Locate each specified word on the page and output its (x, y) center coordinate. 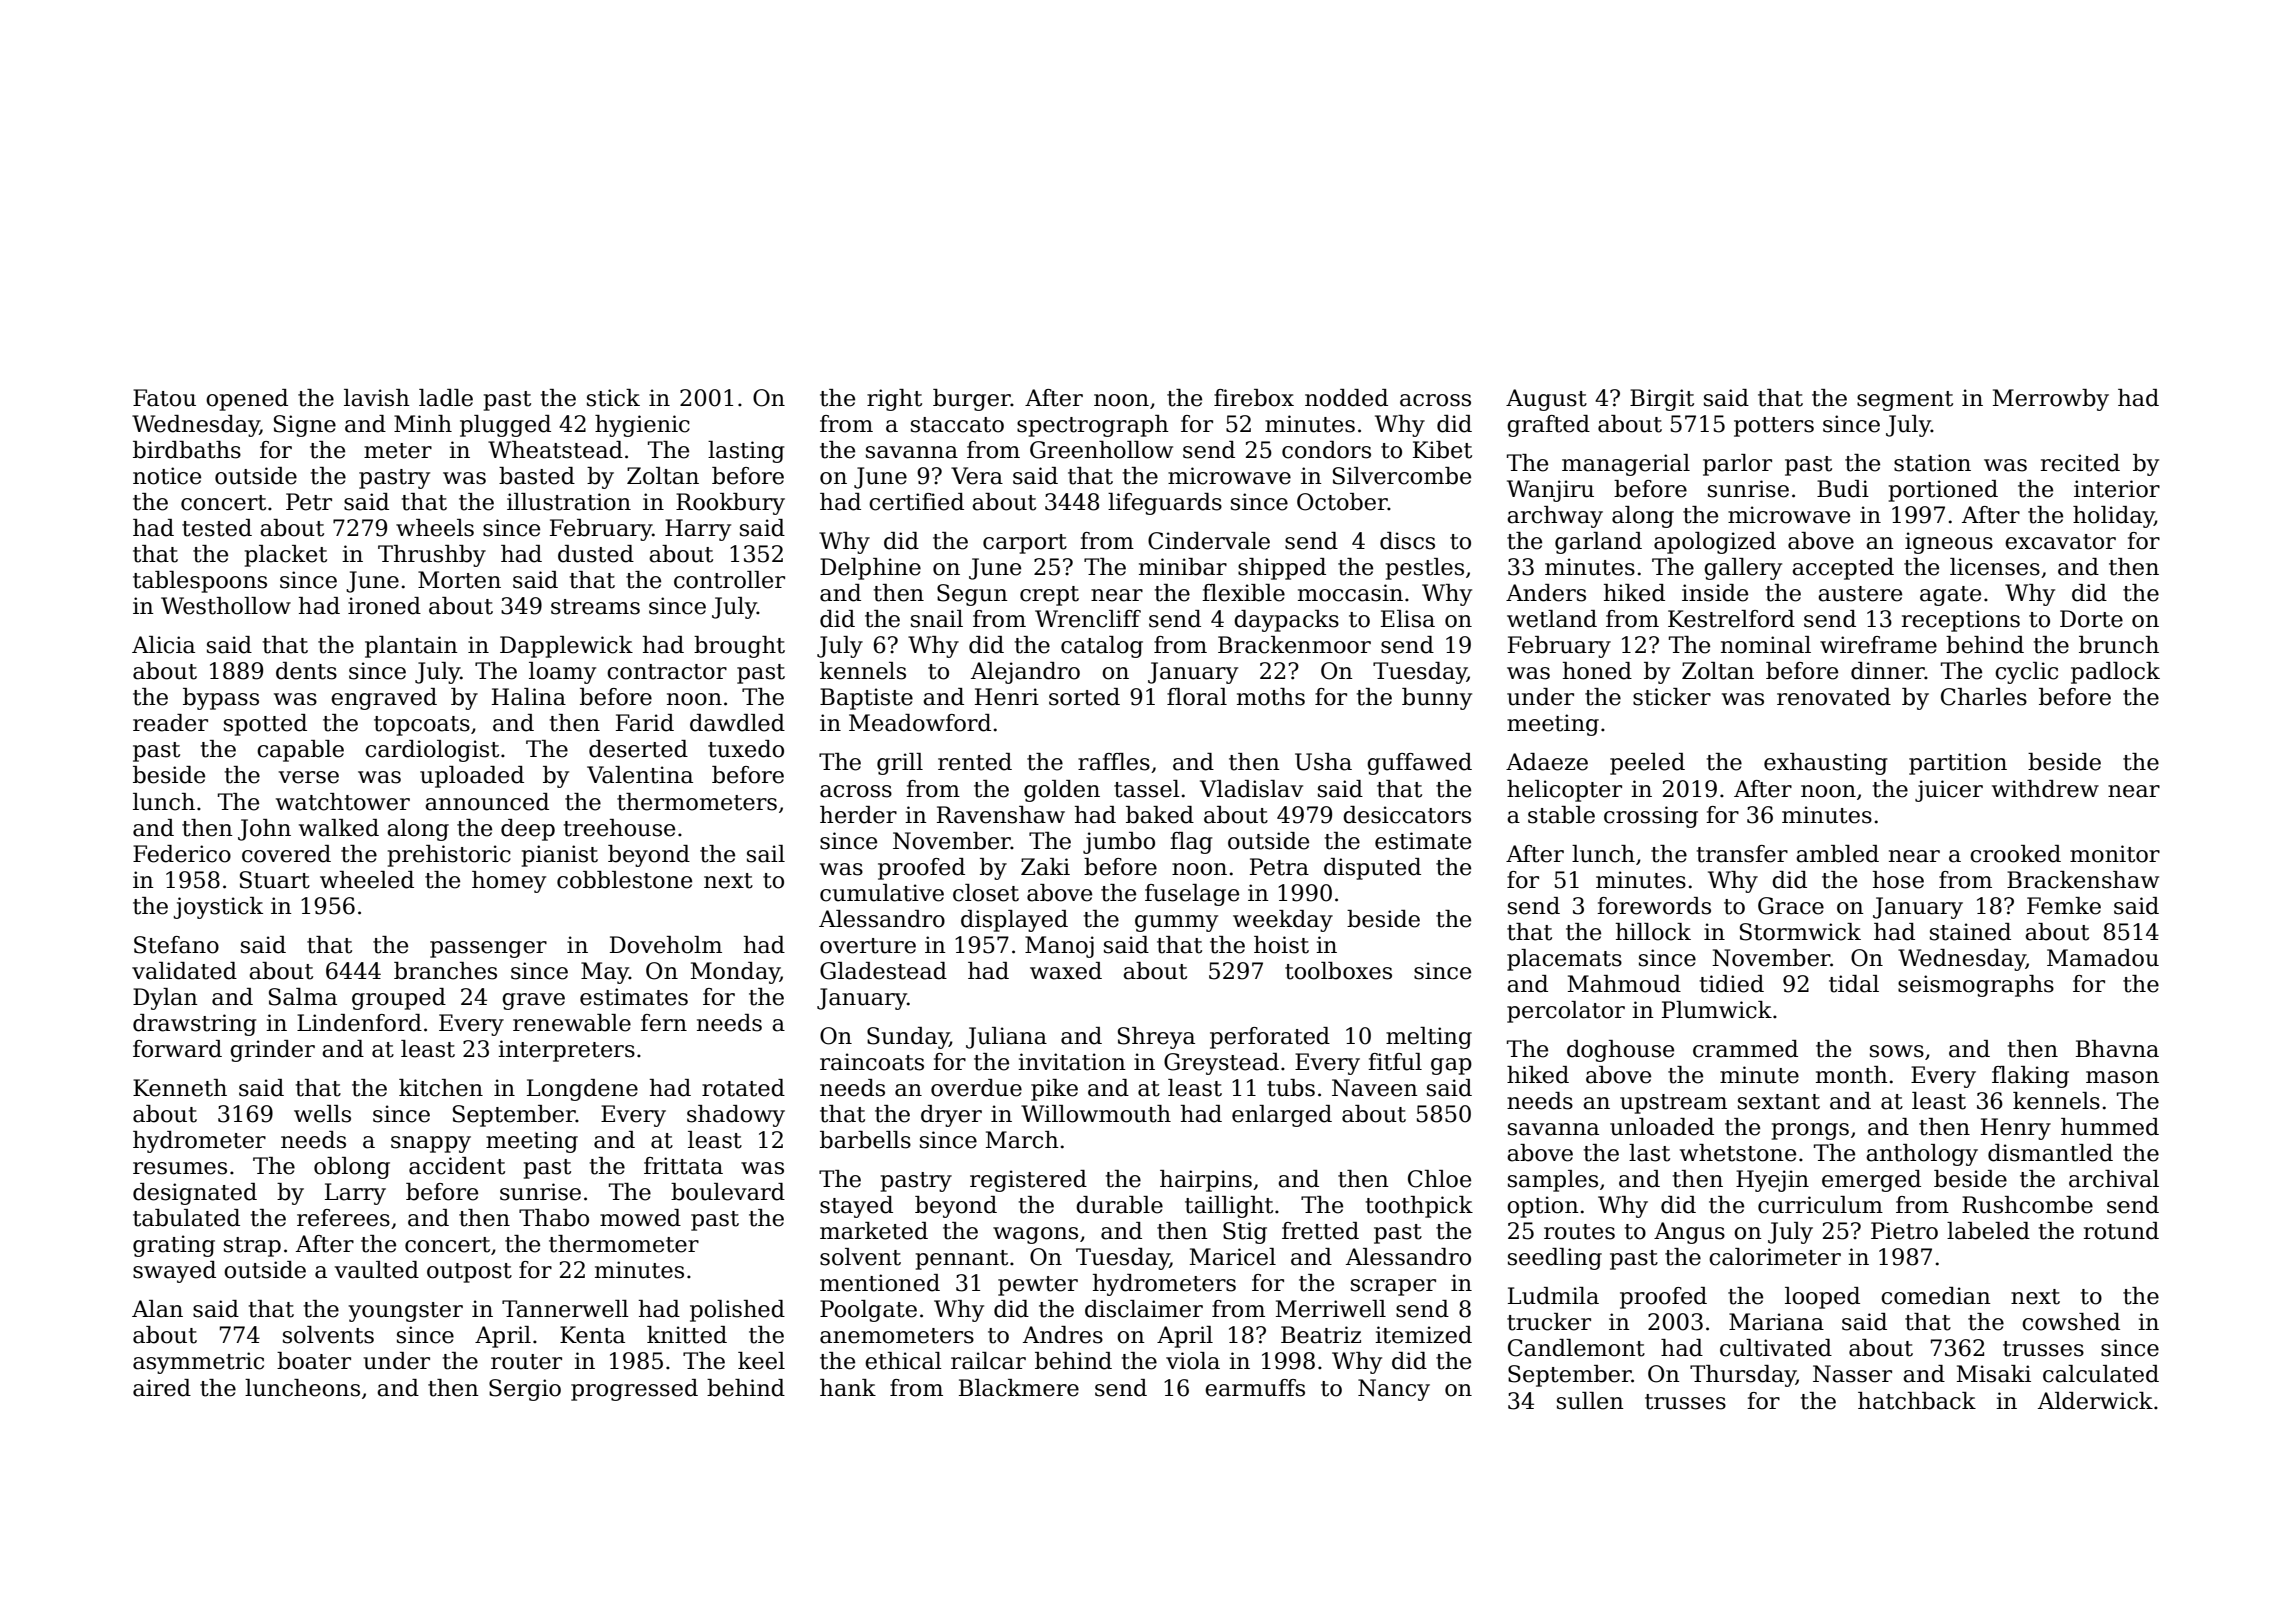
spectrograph (1093, 426)
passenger (488, 949)
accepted (1843, 569)
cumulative (882, 893)
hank (848, 1388)
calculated (2101, 1374)
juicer (1949, 791)
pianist (560, 856)
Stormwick (1800, 932)
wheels (435, 528)
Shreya (1156, 1038)
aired (162, 1388)
